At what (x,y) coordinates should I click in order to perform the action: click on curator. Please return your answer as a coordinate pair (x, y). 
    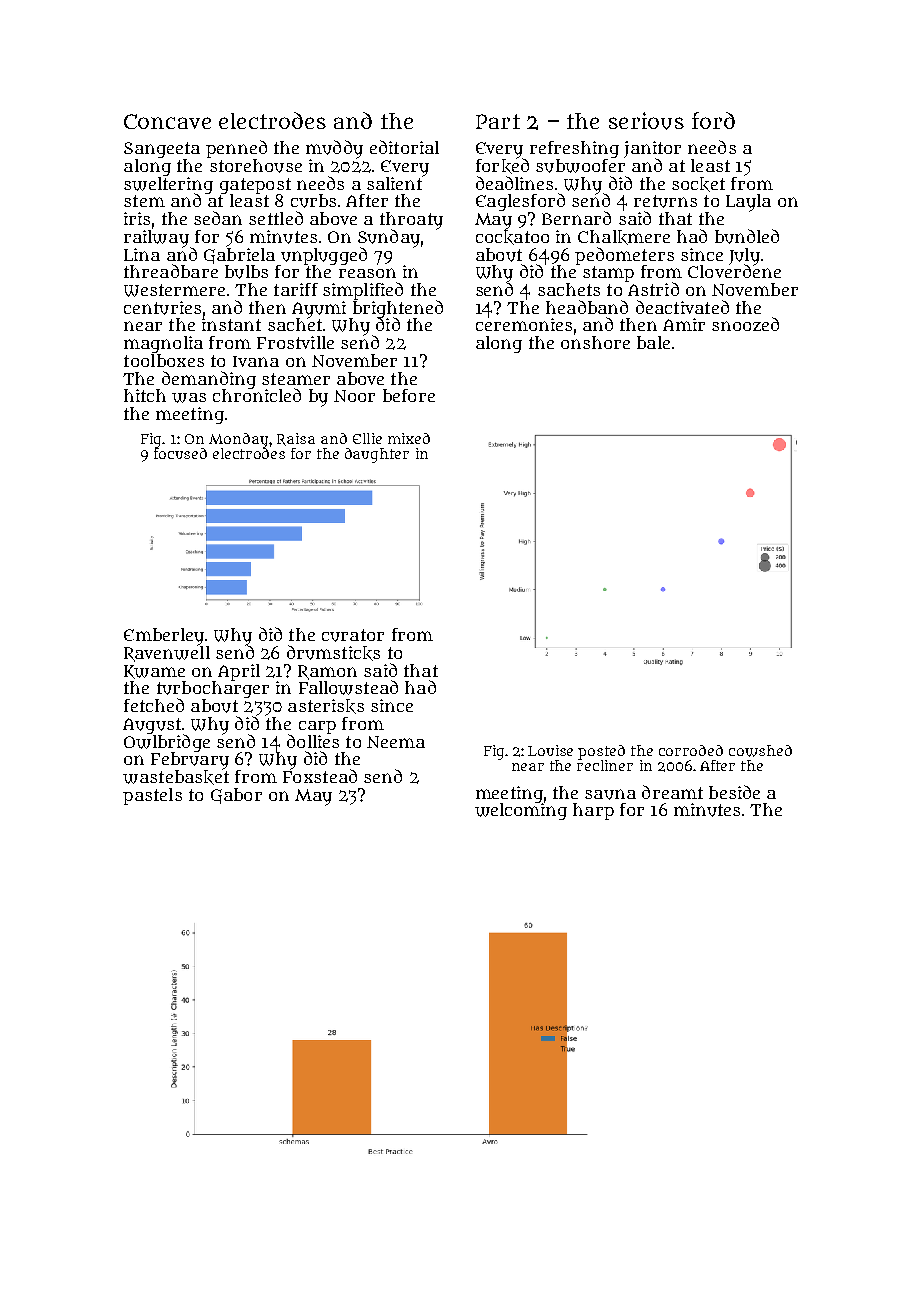
    Looking at the image, I should click on (353, 635).
